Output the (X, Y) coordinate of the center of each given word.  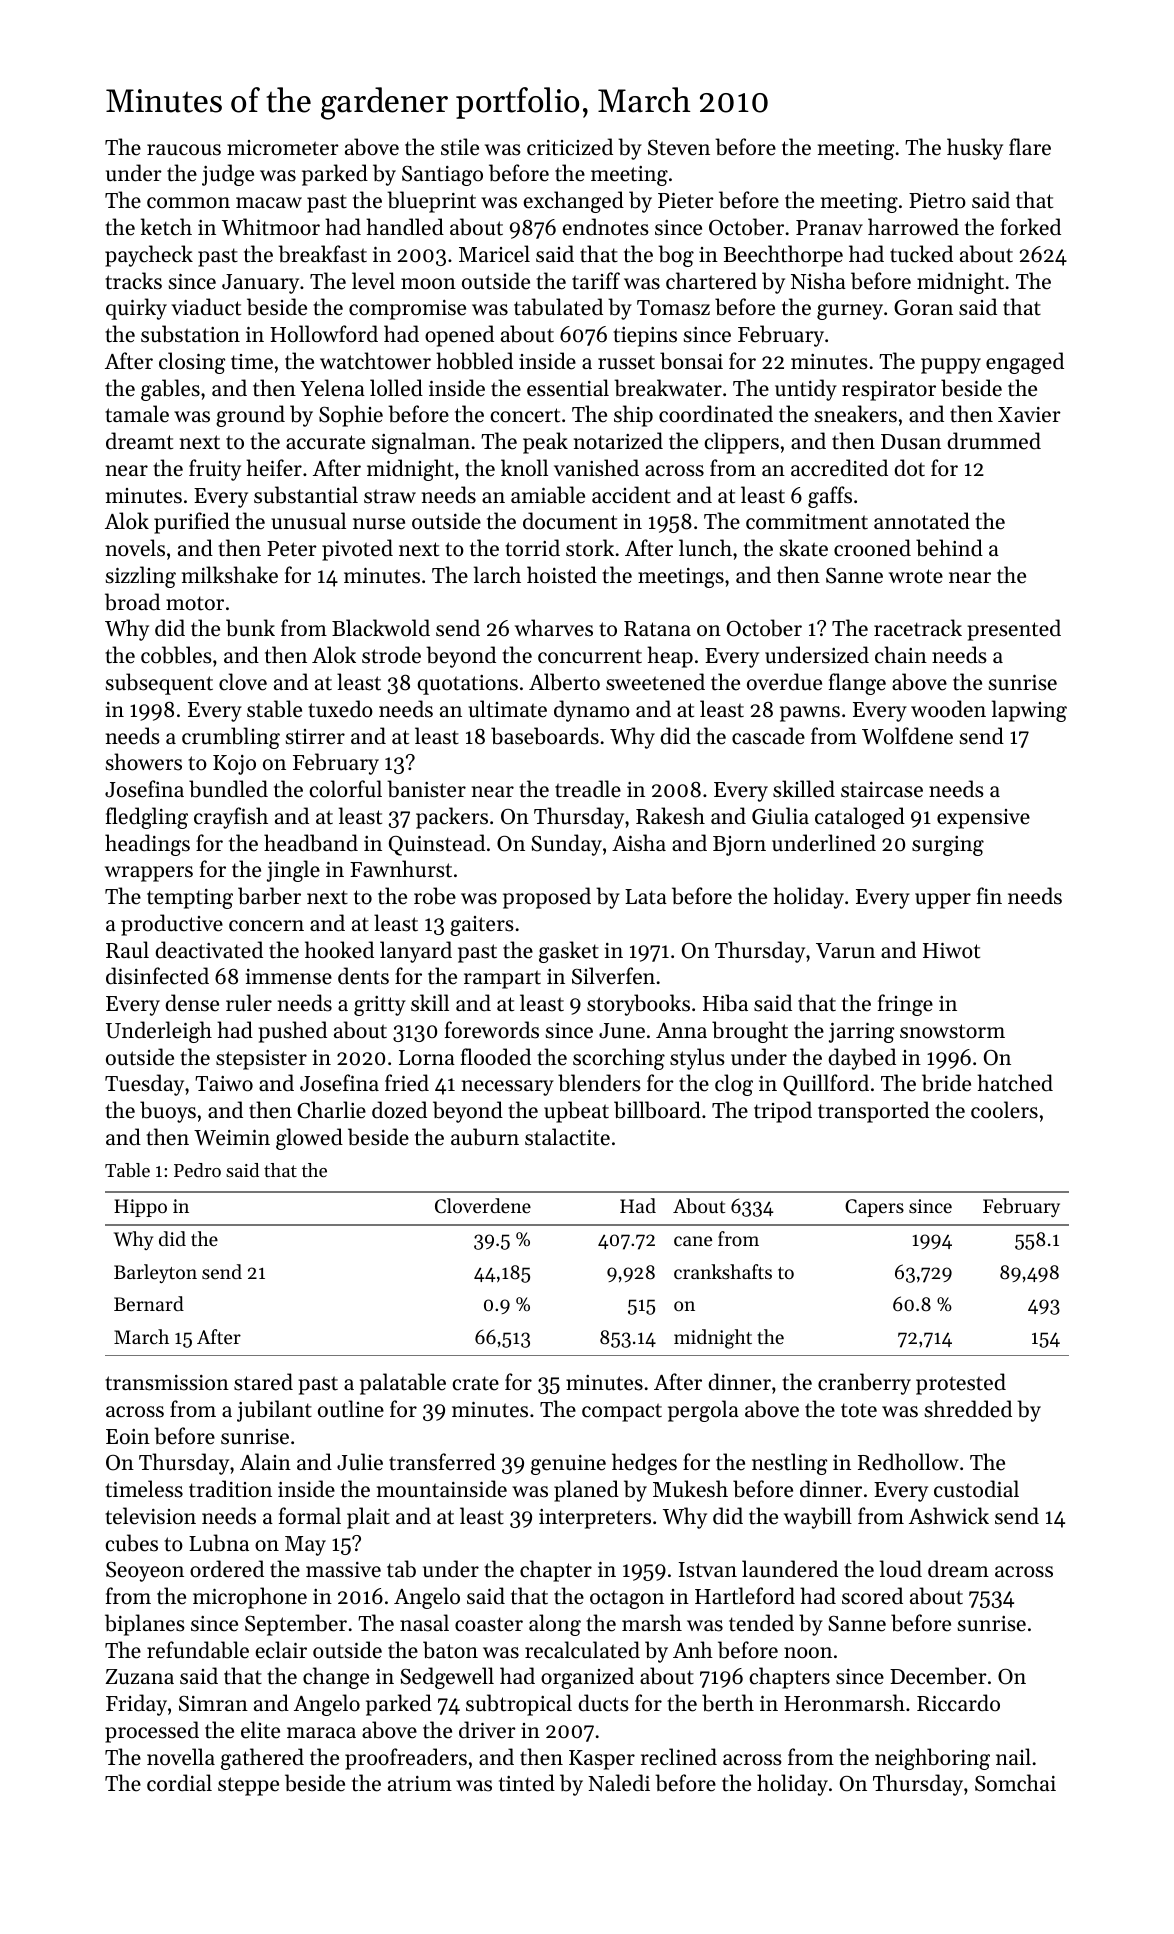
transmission (167, 1383)
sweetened (655, 682)
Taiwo (224, 1084)
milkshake (230, 575)
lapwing (1029, 711)
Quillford (826, 1085)
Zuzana (140, 1676)
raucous (184, 150)
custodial (976, 1489)
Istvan (708, 1570)
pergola (703, 1411)
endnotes (605, 227)
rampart (502, 979)
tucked (921, 254)
